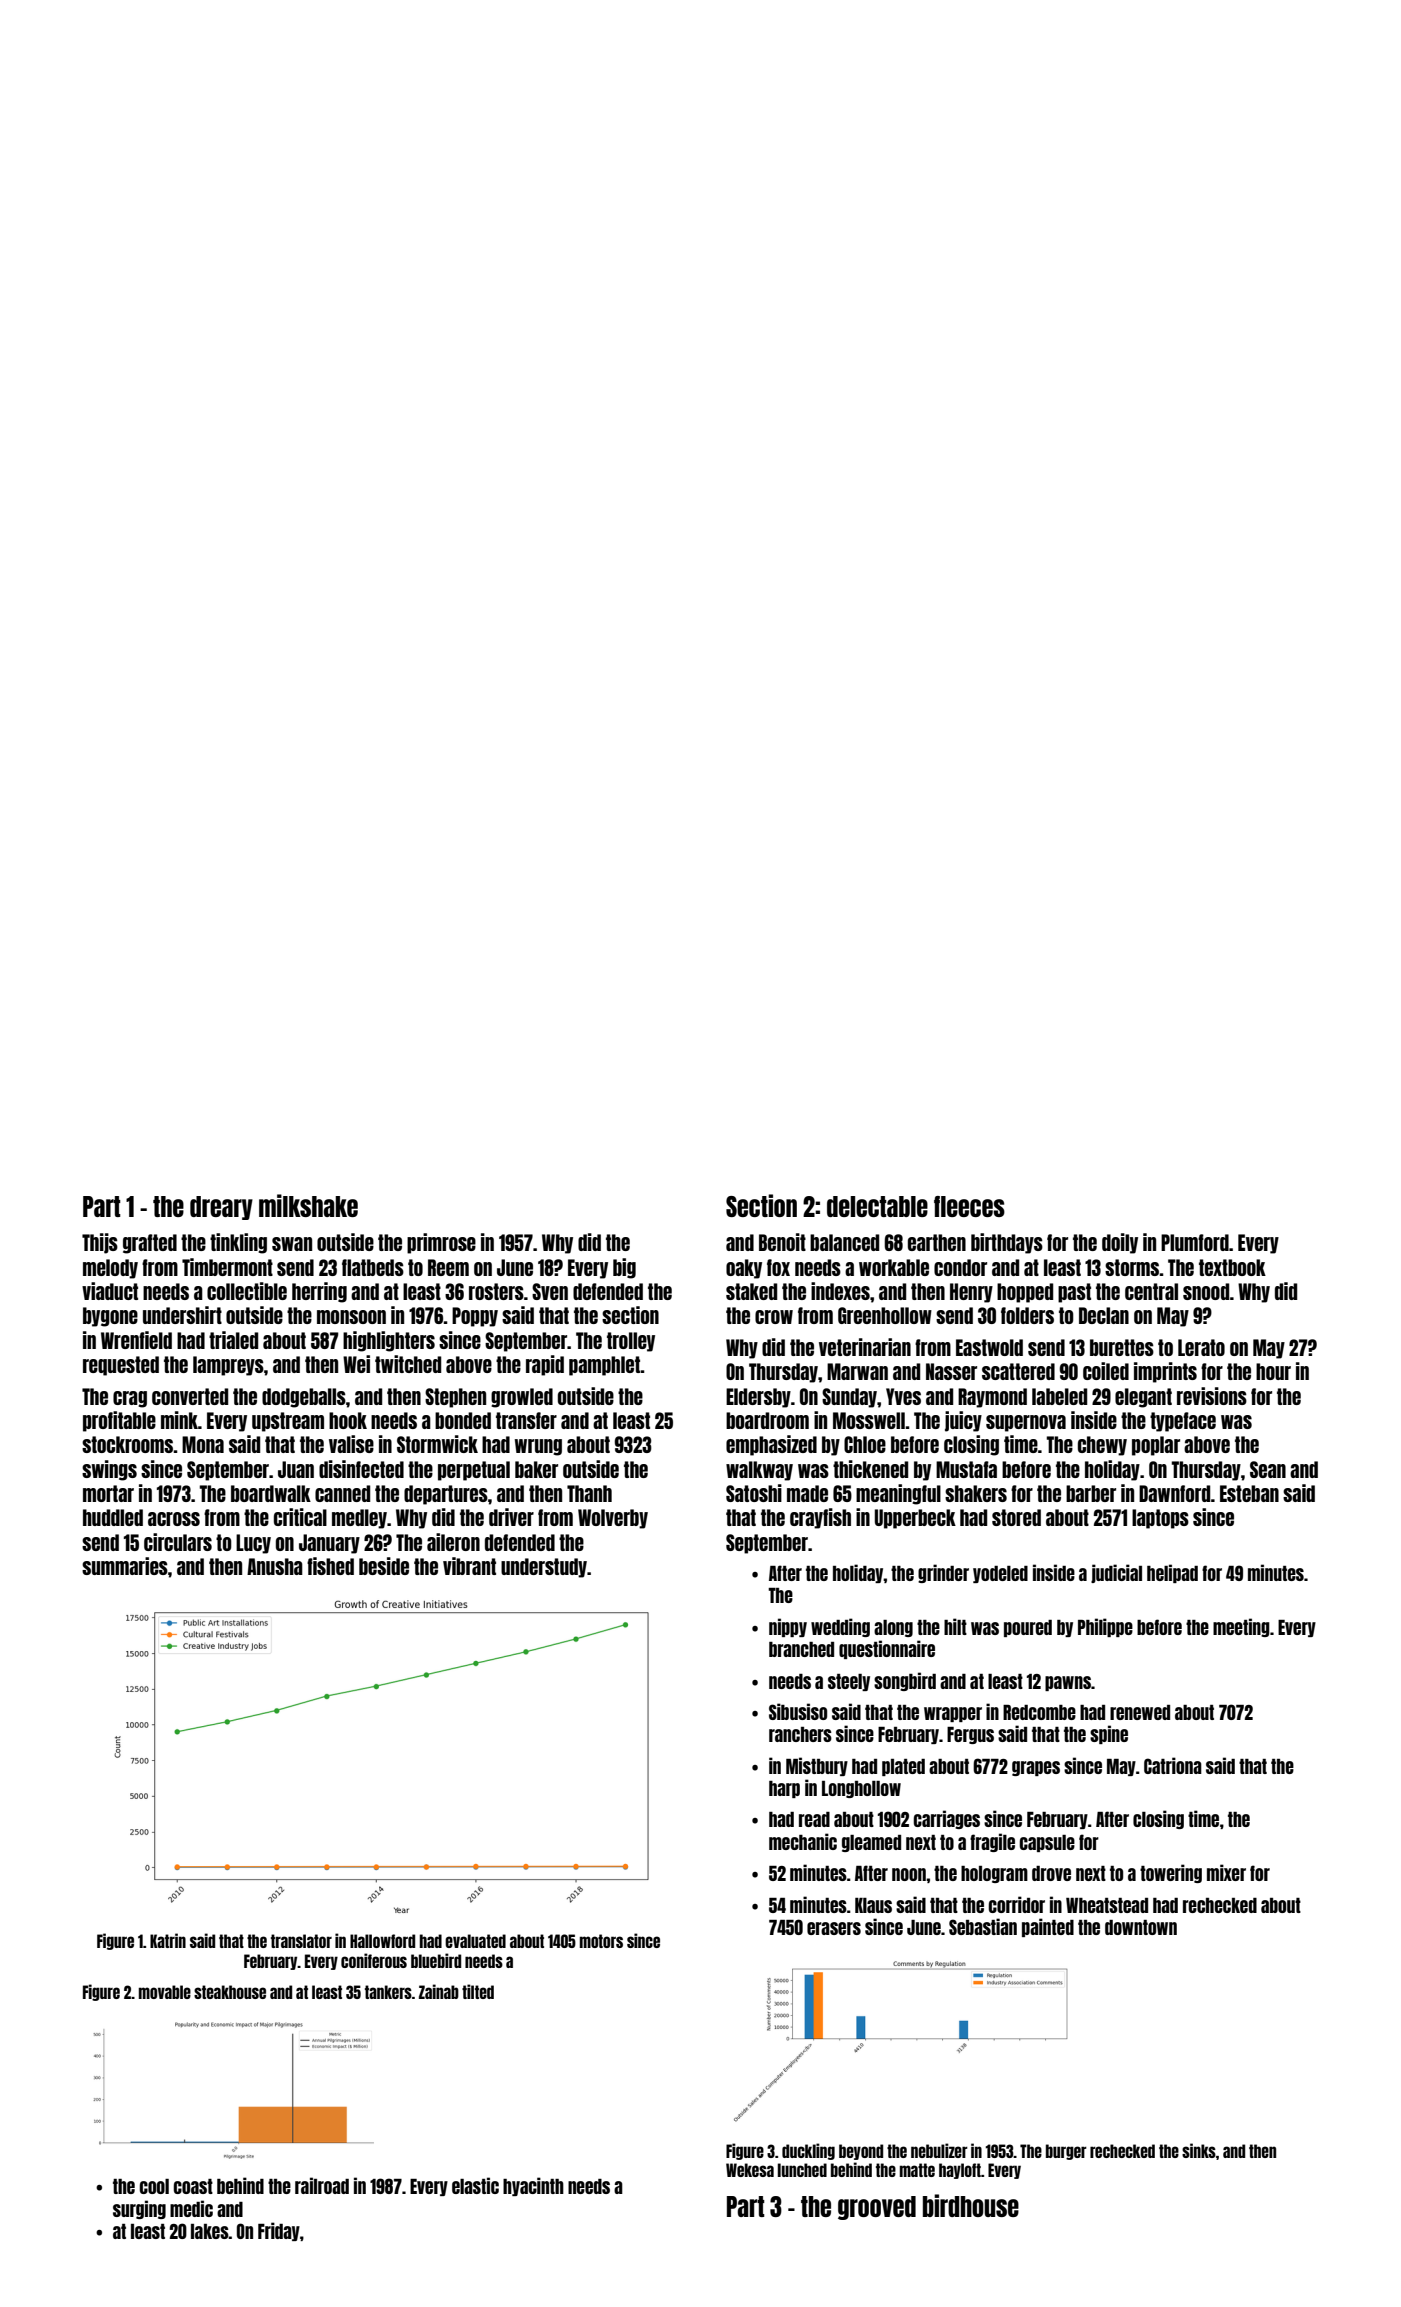  Describe the element at coordinates (861, 2152) in the page. I see `beyond` at that location.
